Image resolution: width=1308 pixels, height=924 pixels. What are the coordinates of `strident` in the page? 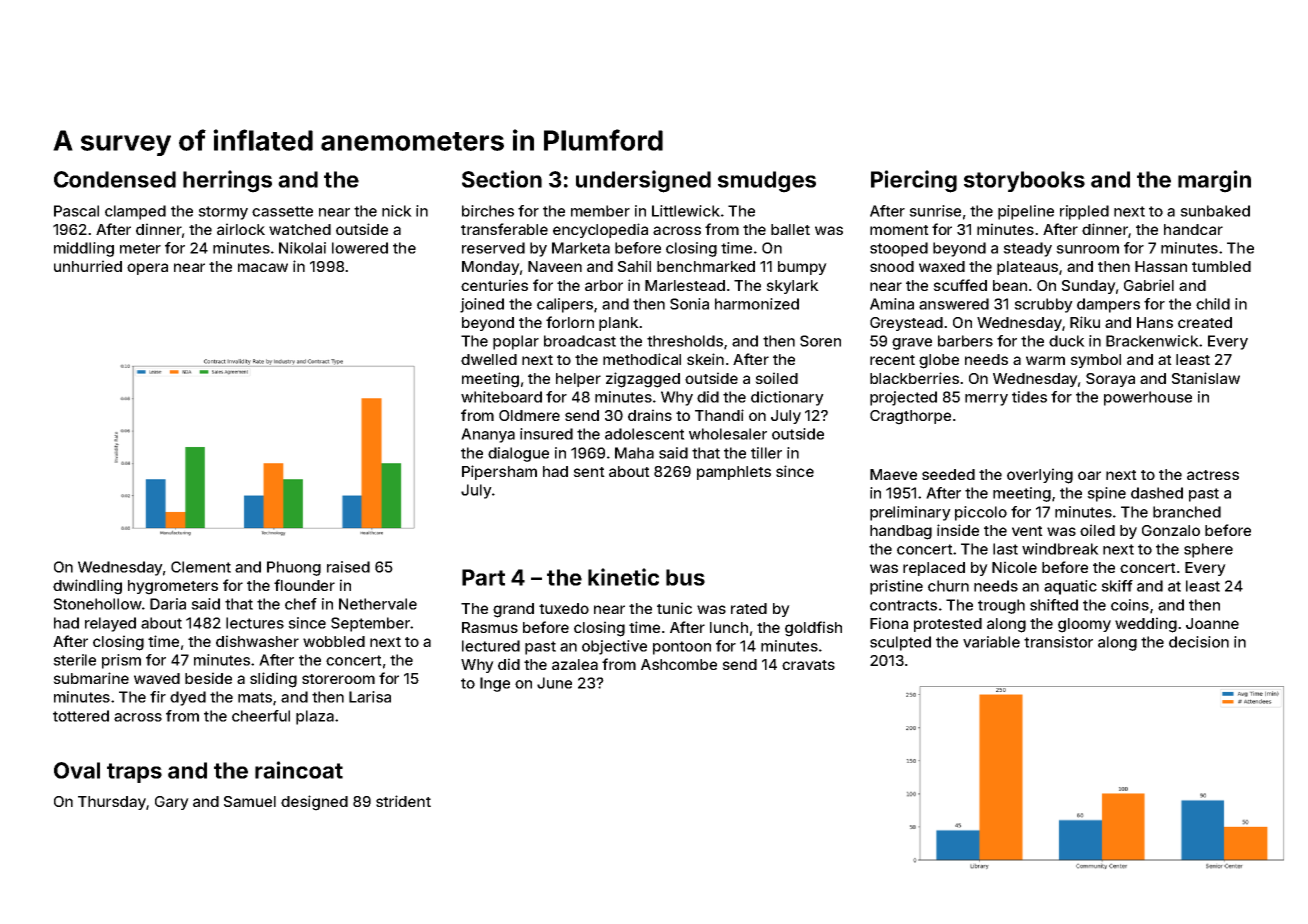 It's located at (403, 801).
